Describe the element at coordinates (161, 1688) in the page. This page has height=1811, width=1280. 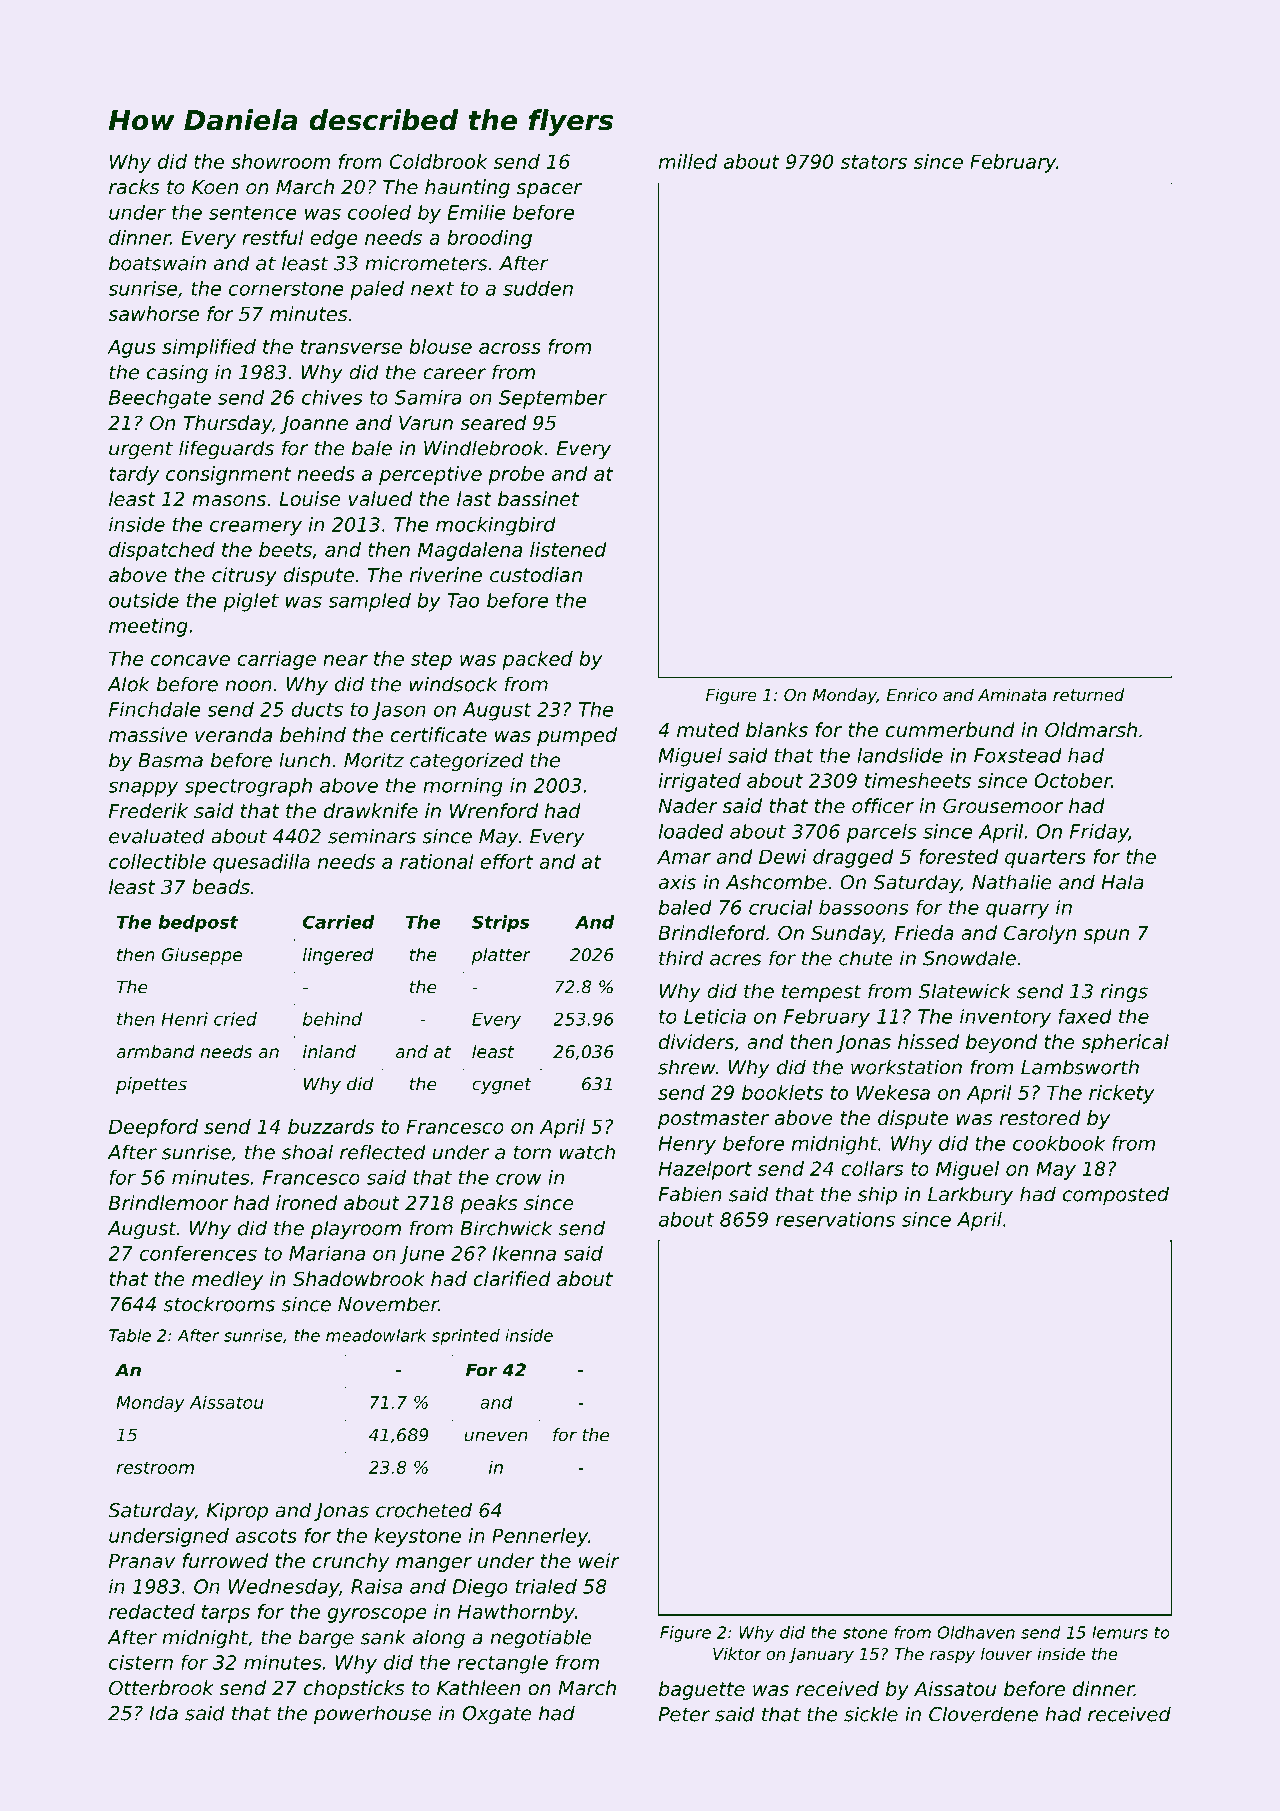
I see `Otterbrook` at that location.
